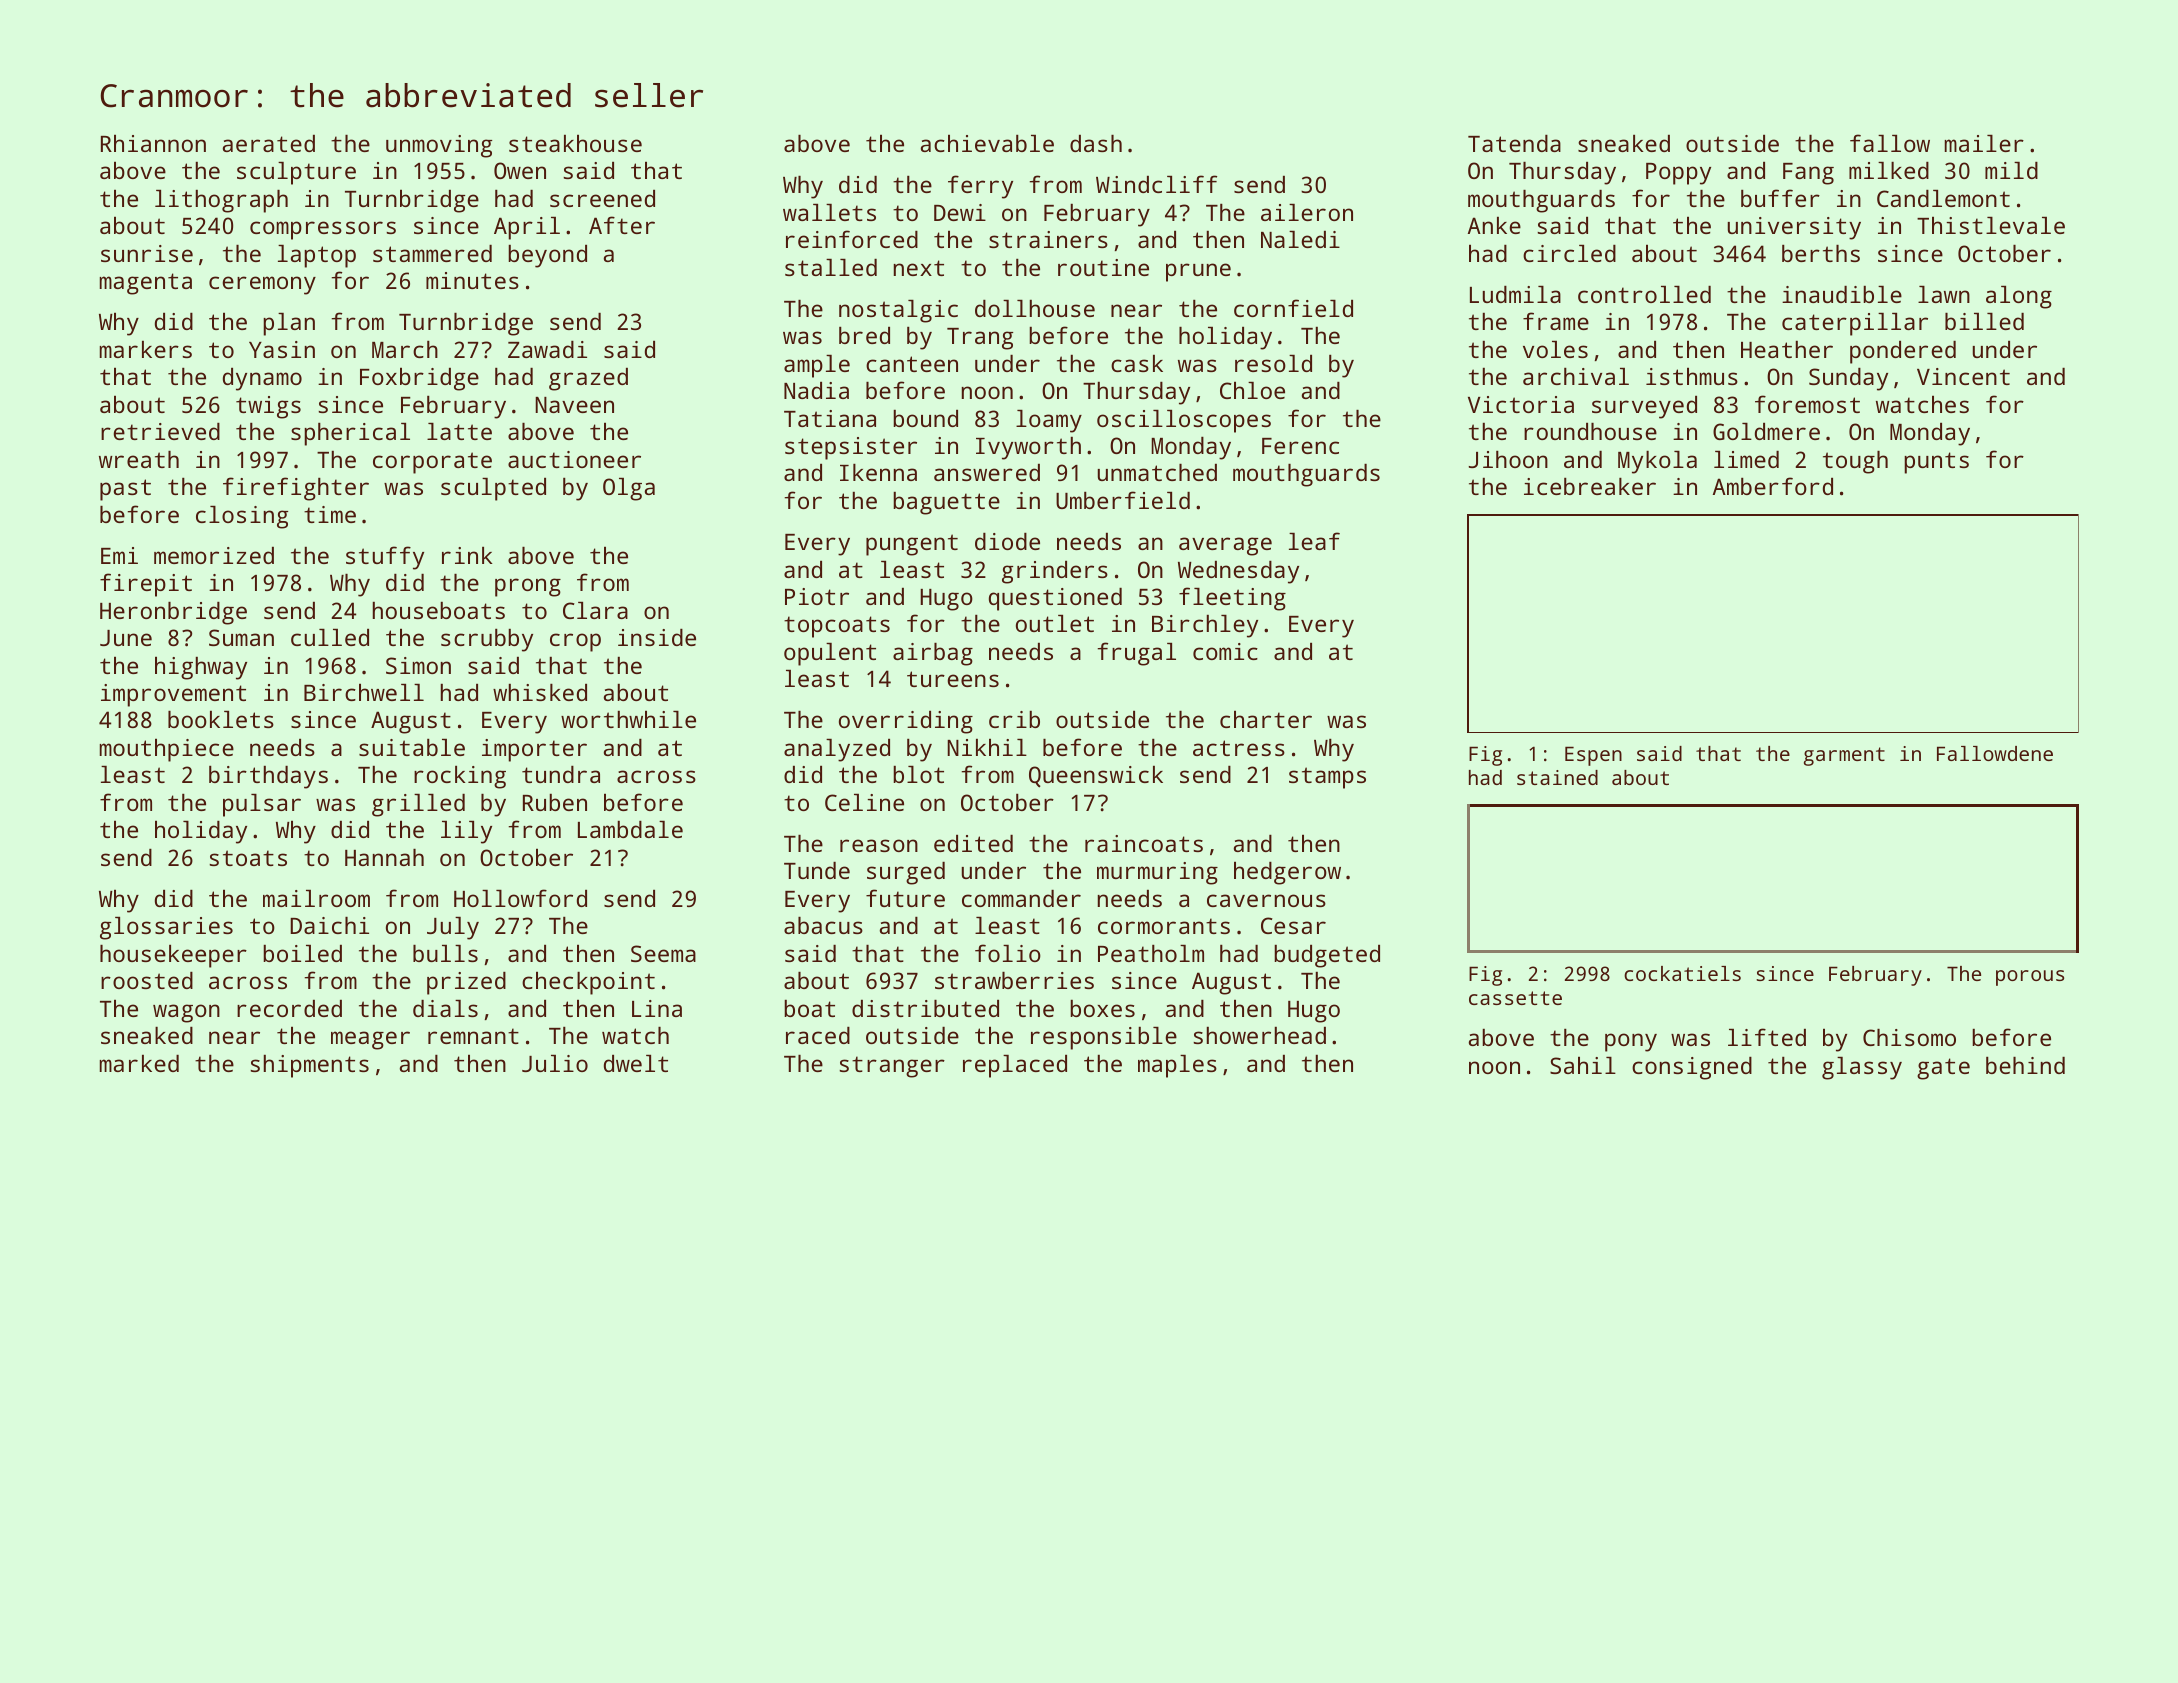 The width and height of the screenshot is (2178, 1683). I want to click on retrieved, so click(160, 431).
